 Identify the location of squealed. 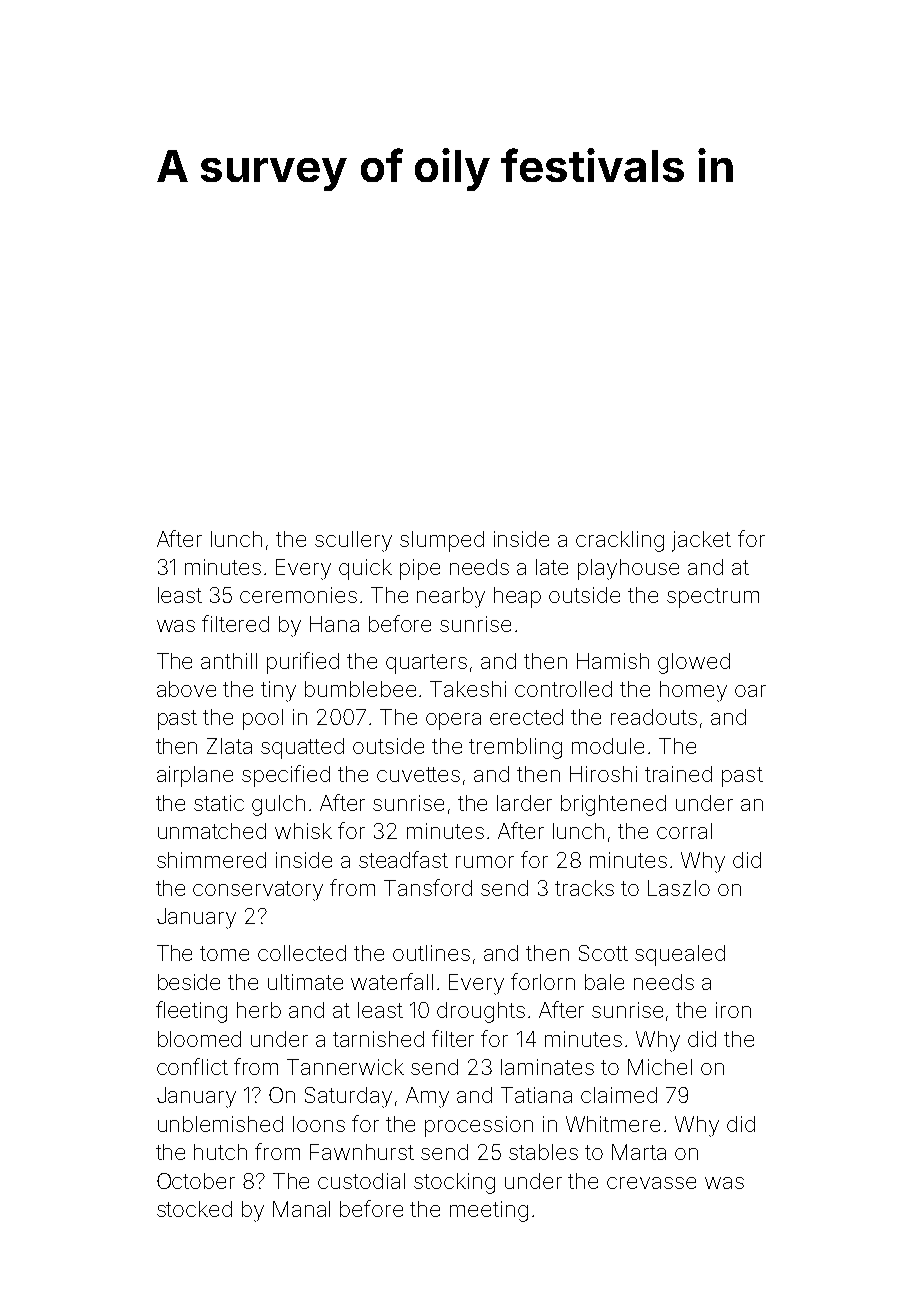
(680, 955).
